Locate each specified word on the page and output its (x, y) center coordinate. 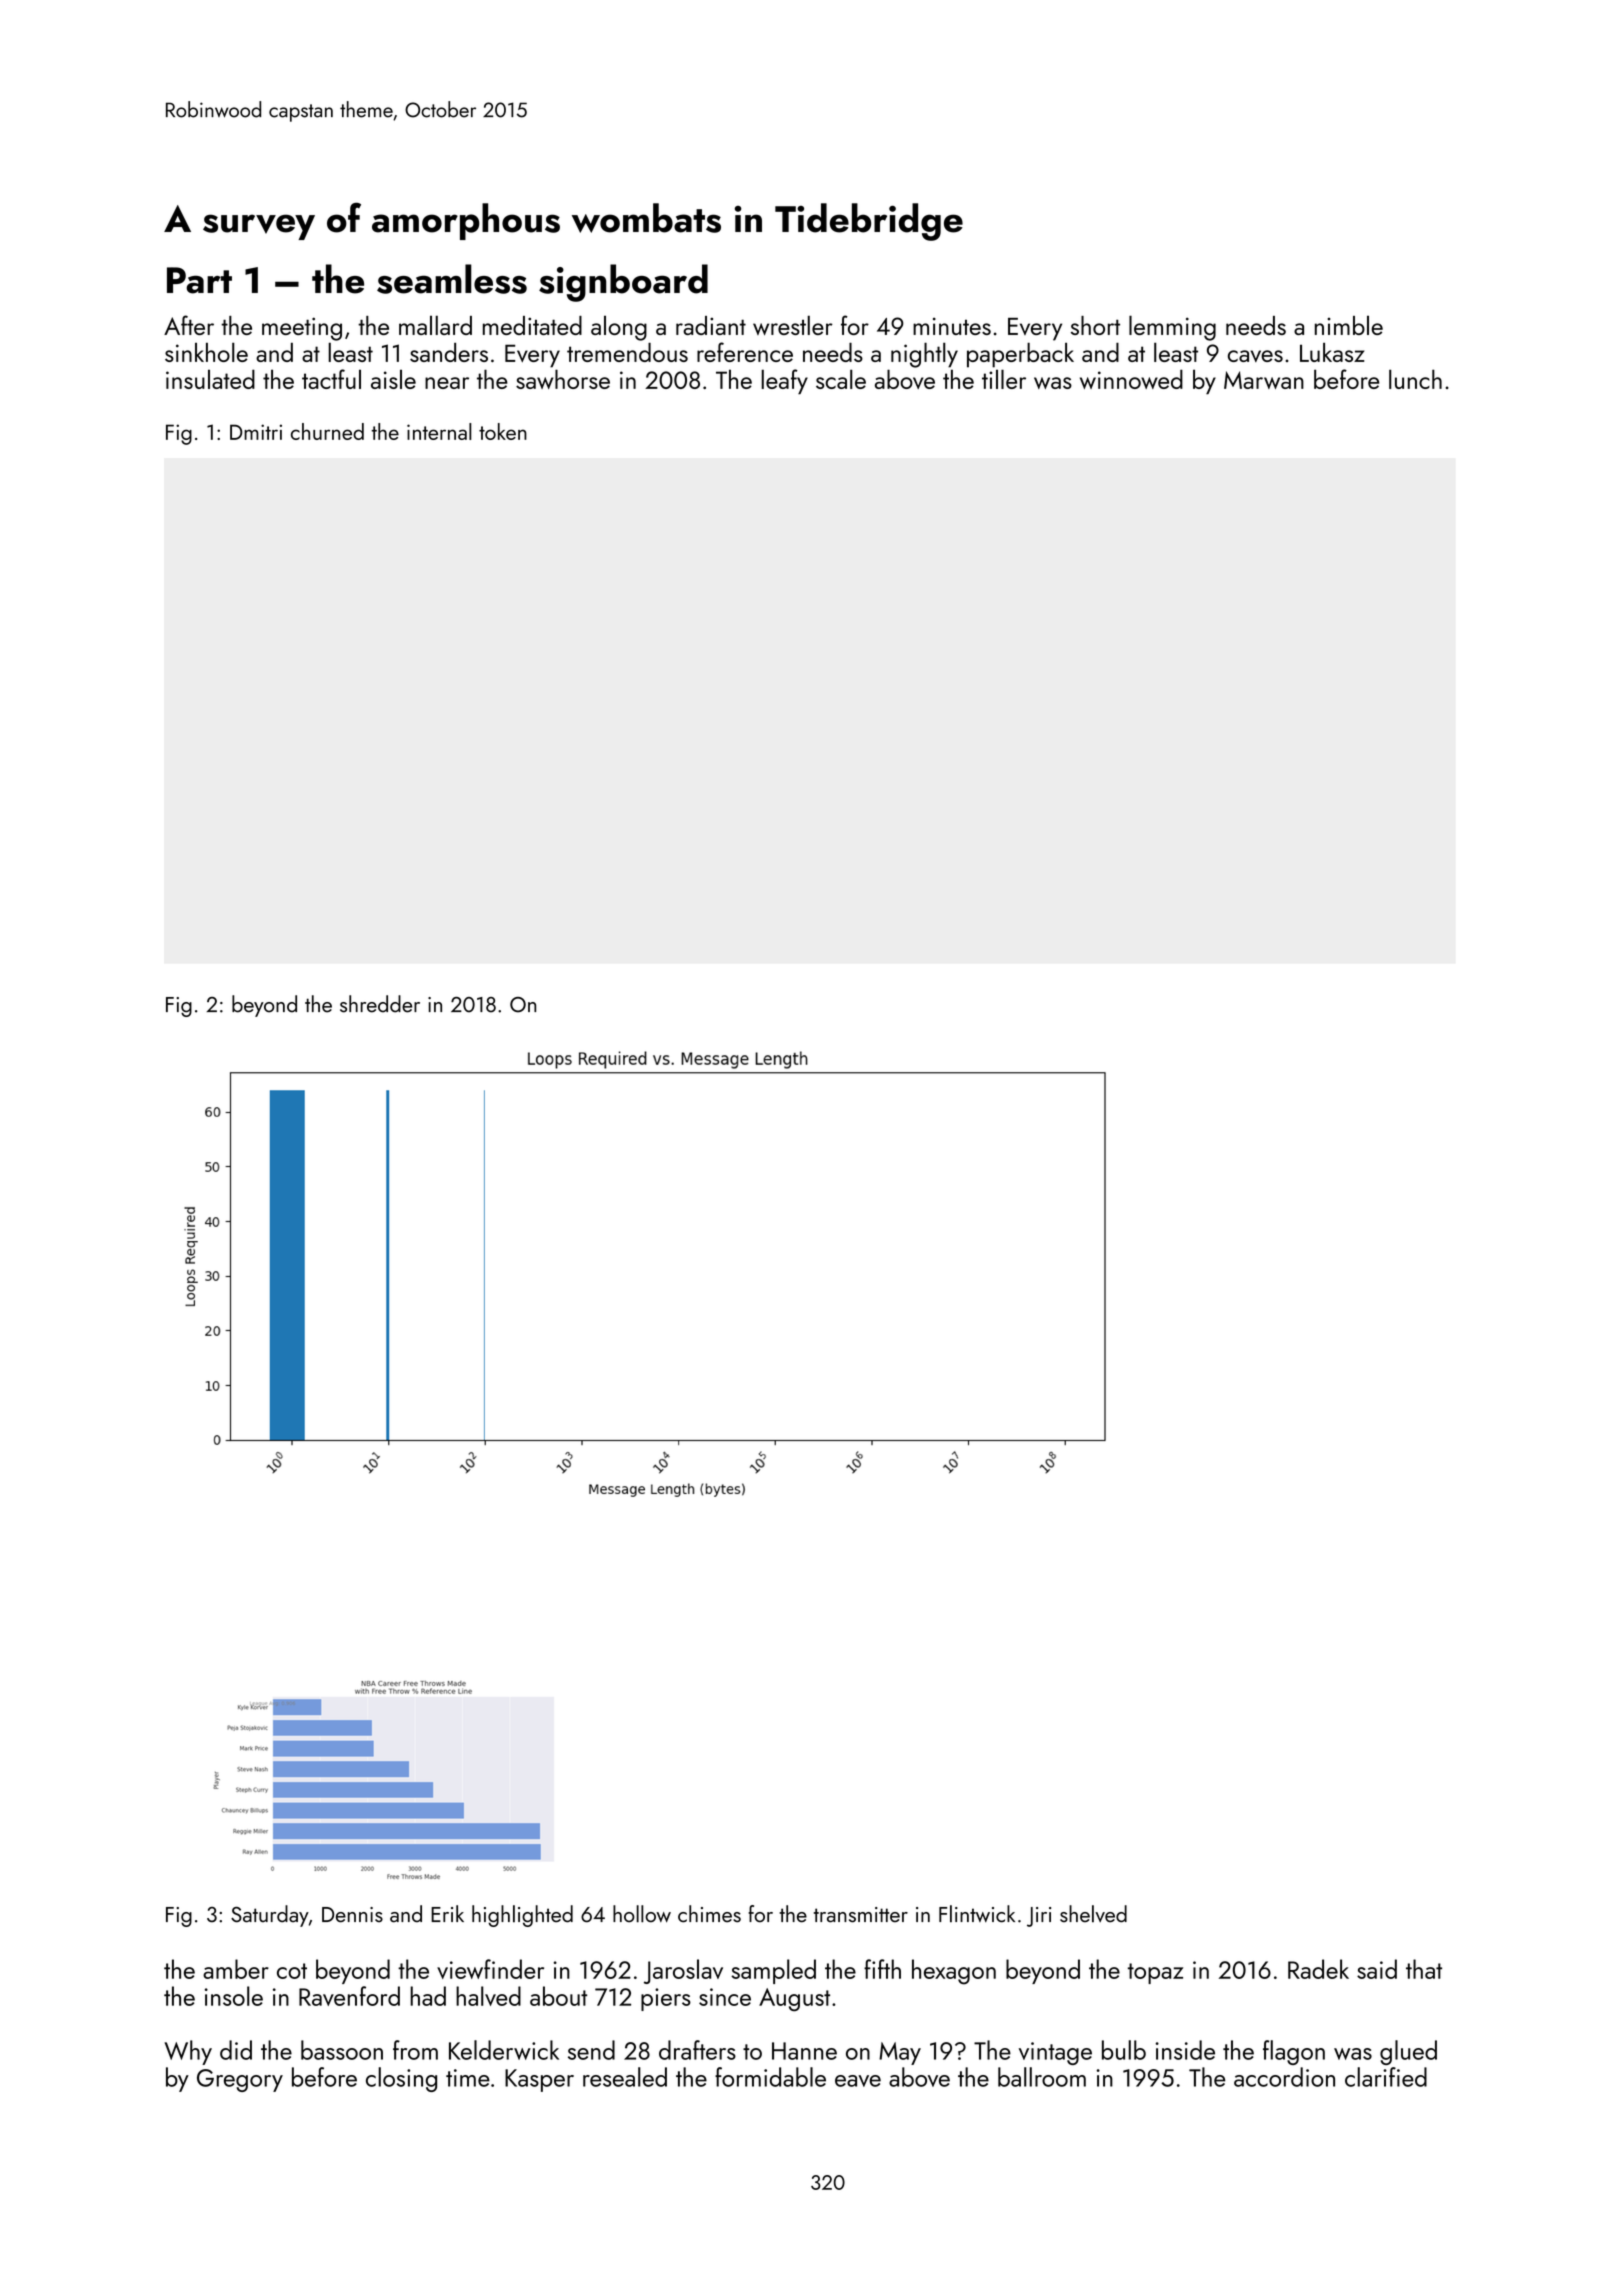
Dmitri (256, 432)
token (503, 431)
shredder (380, 1004)
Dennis (352, 1915)
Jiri (1039, 1917)
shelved (1093, 1914)
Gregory (240, 2080)
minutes (952, 326)
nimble (1349, 325)
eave (858, 2081)
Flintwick (977, 1914)
